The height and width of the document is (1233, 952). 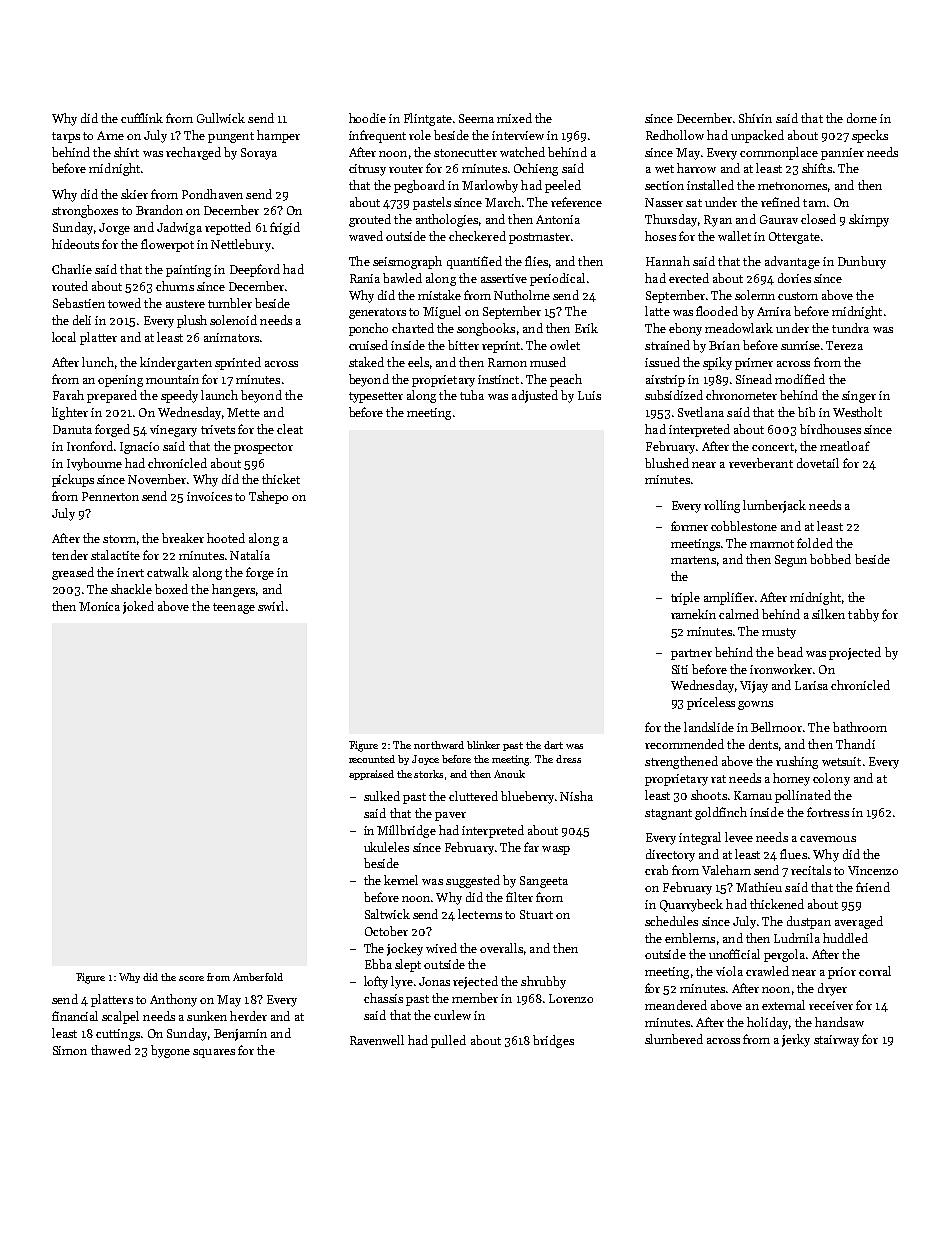 I want to click on tabby, so click(x=863, y=615).
